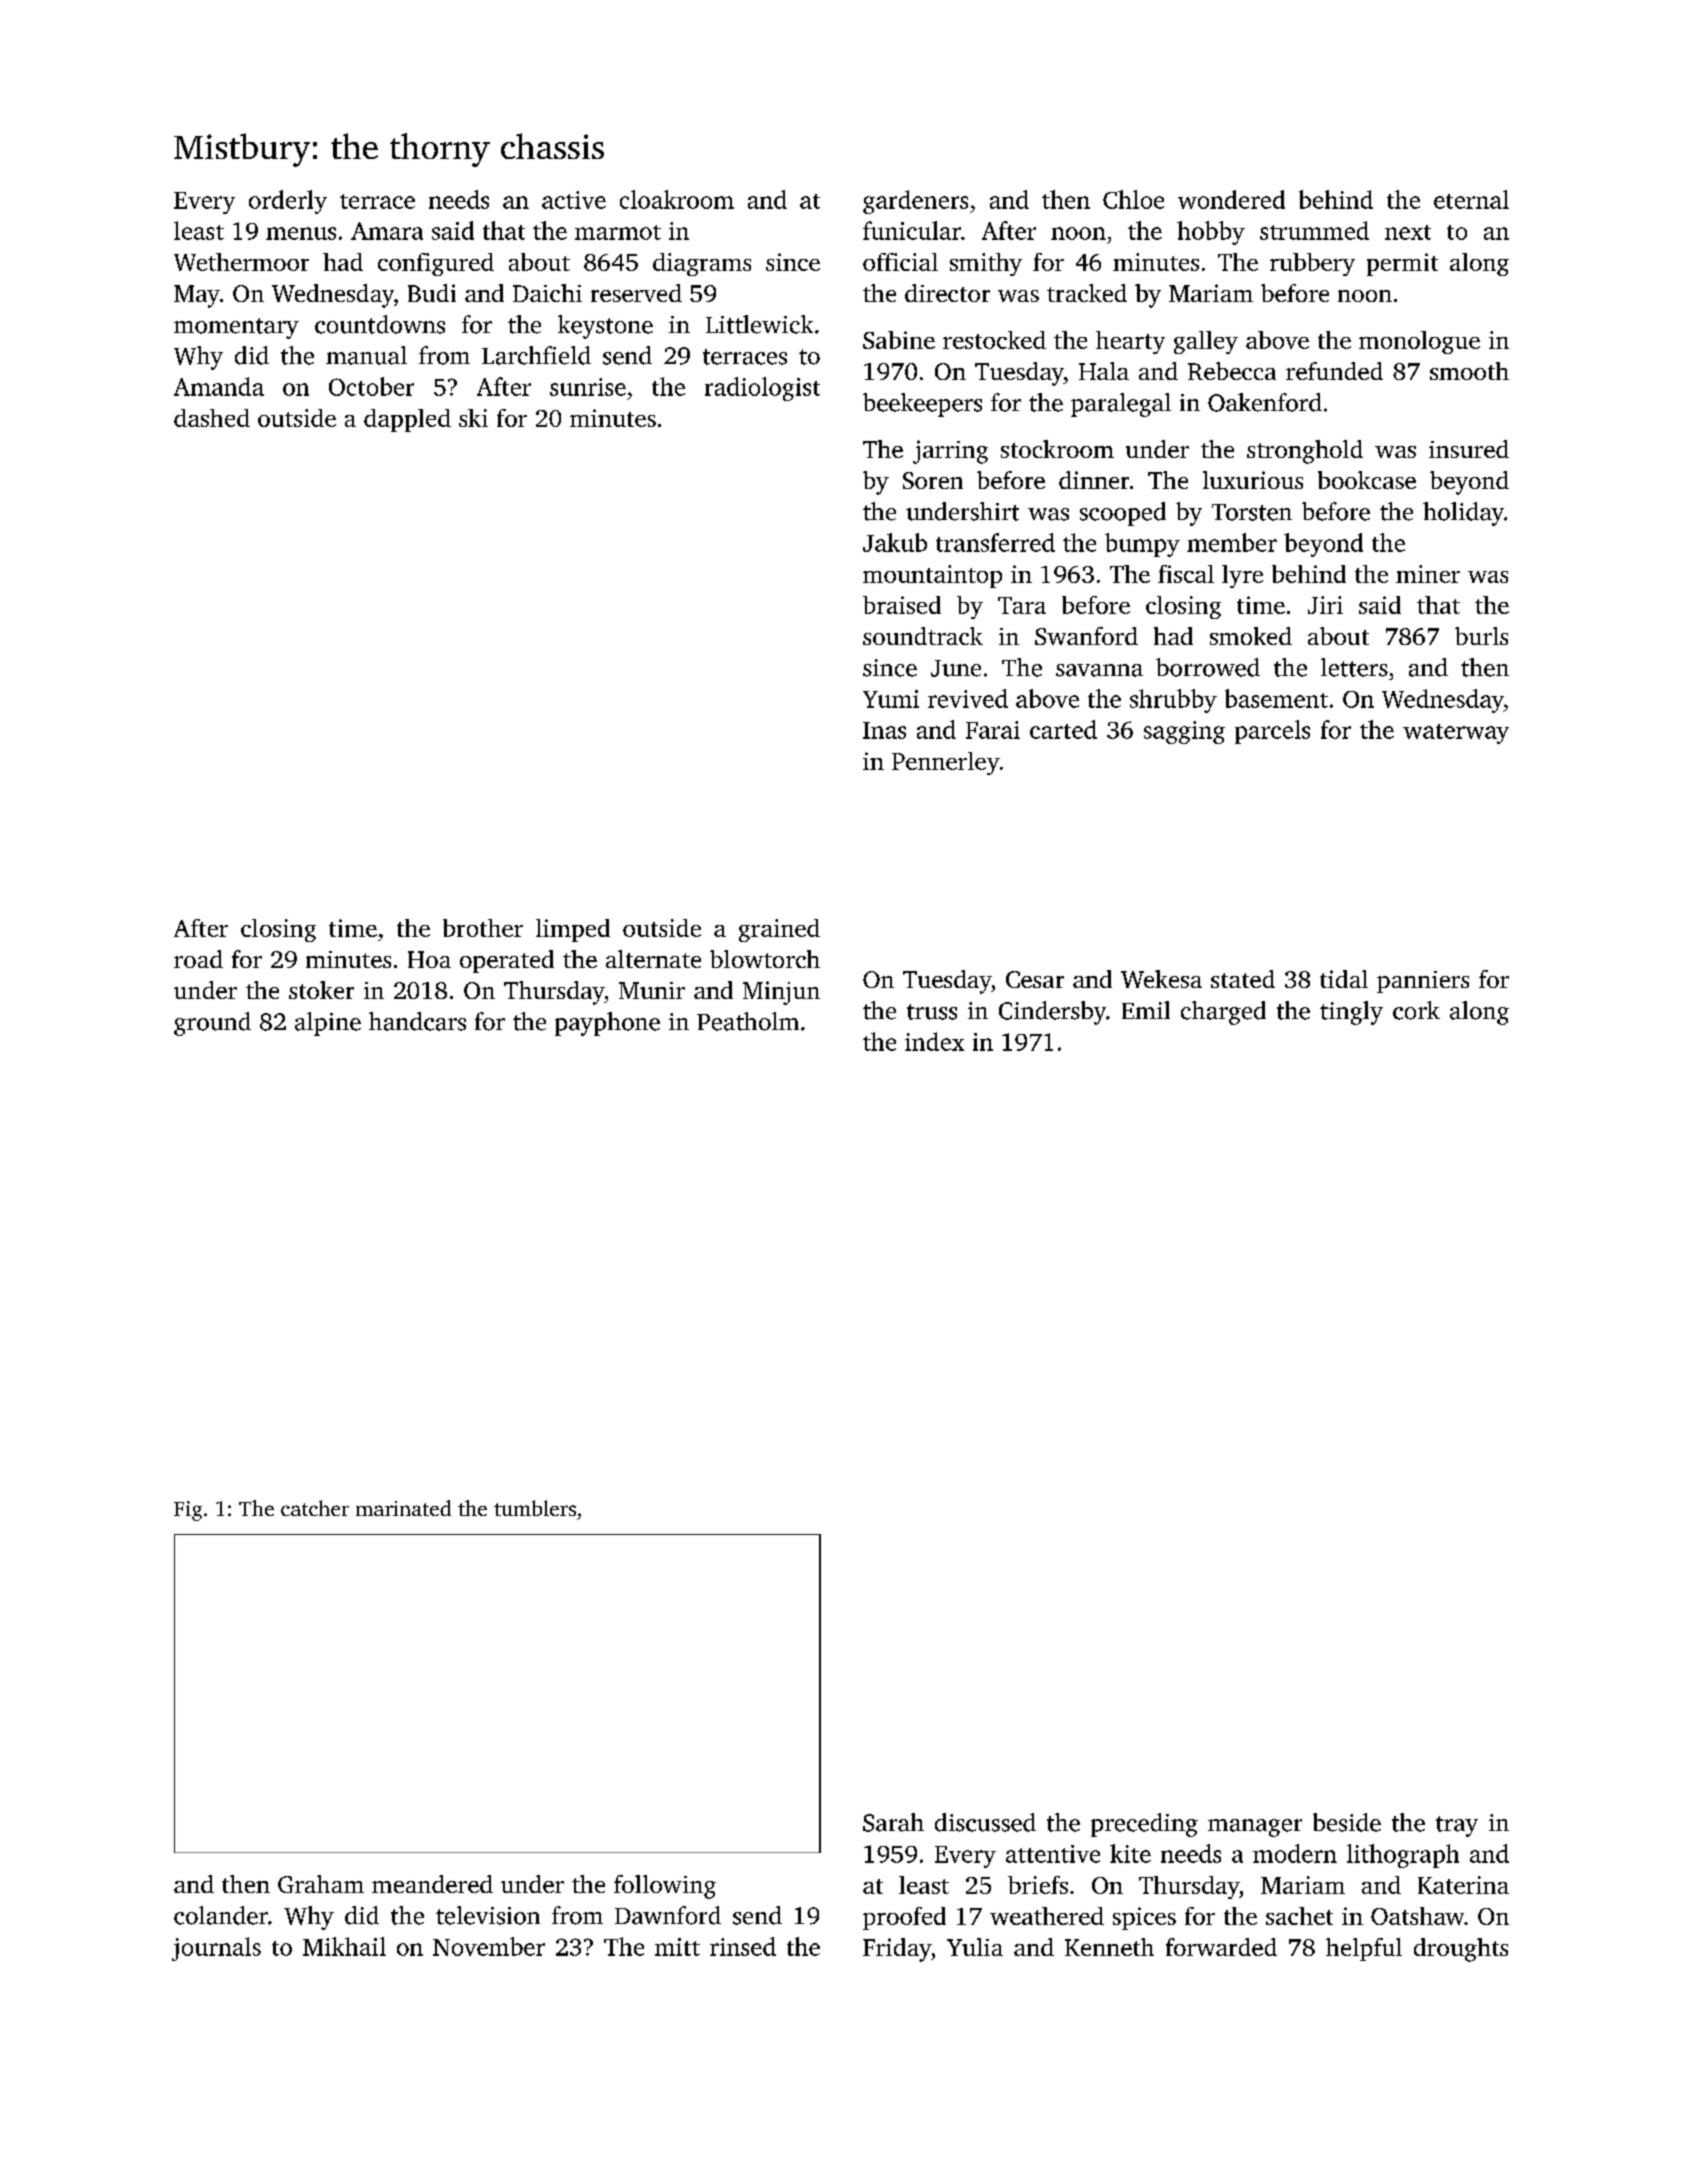 The image size is (1683, 2178). I want to click on catcher, so click(315, 1508).
